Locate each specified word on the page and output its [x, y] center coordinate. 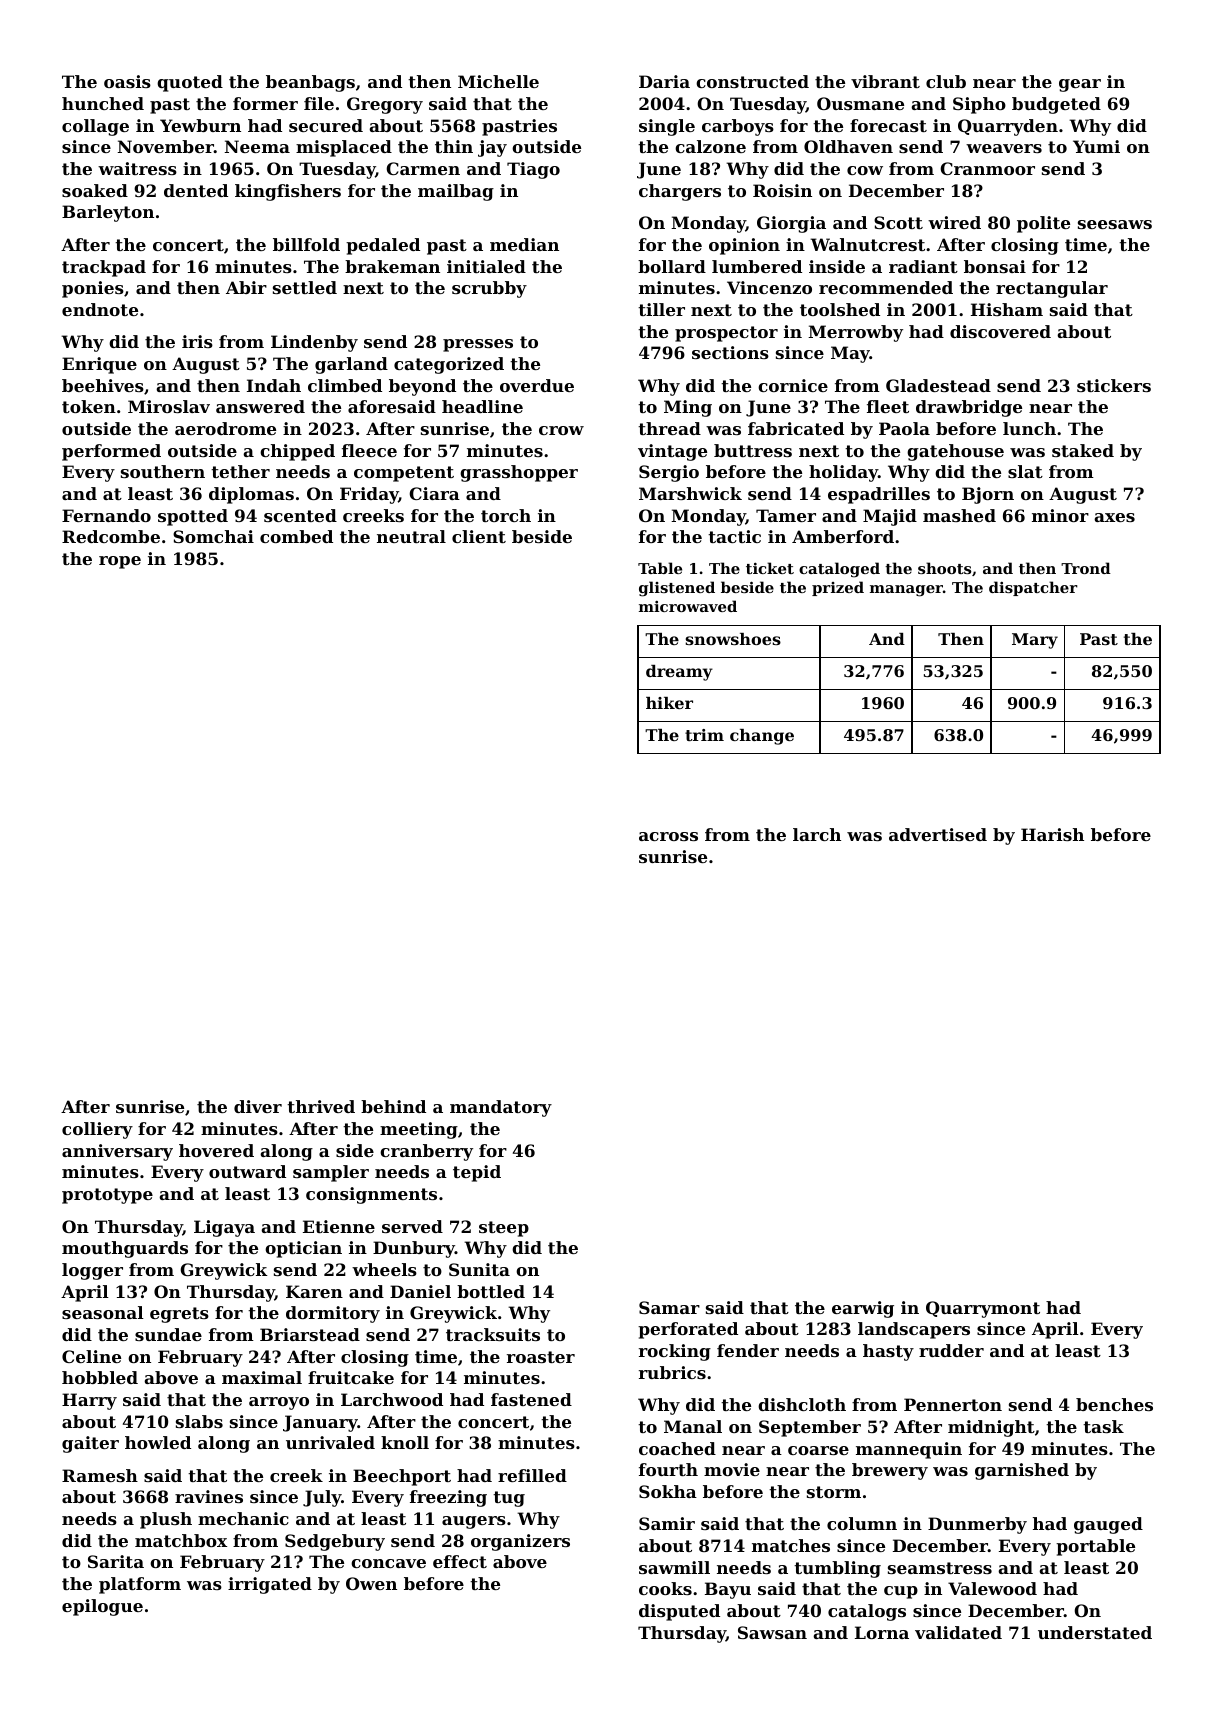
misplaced [344, 148]
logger [92, 1271]
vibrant [885, 81]
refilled [532, 1475]
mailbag [456, 192]
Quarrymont [983, 1309]
